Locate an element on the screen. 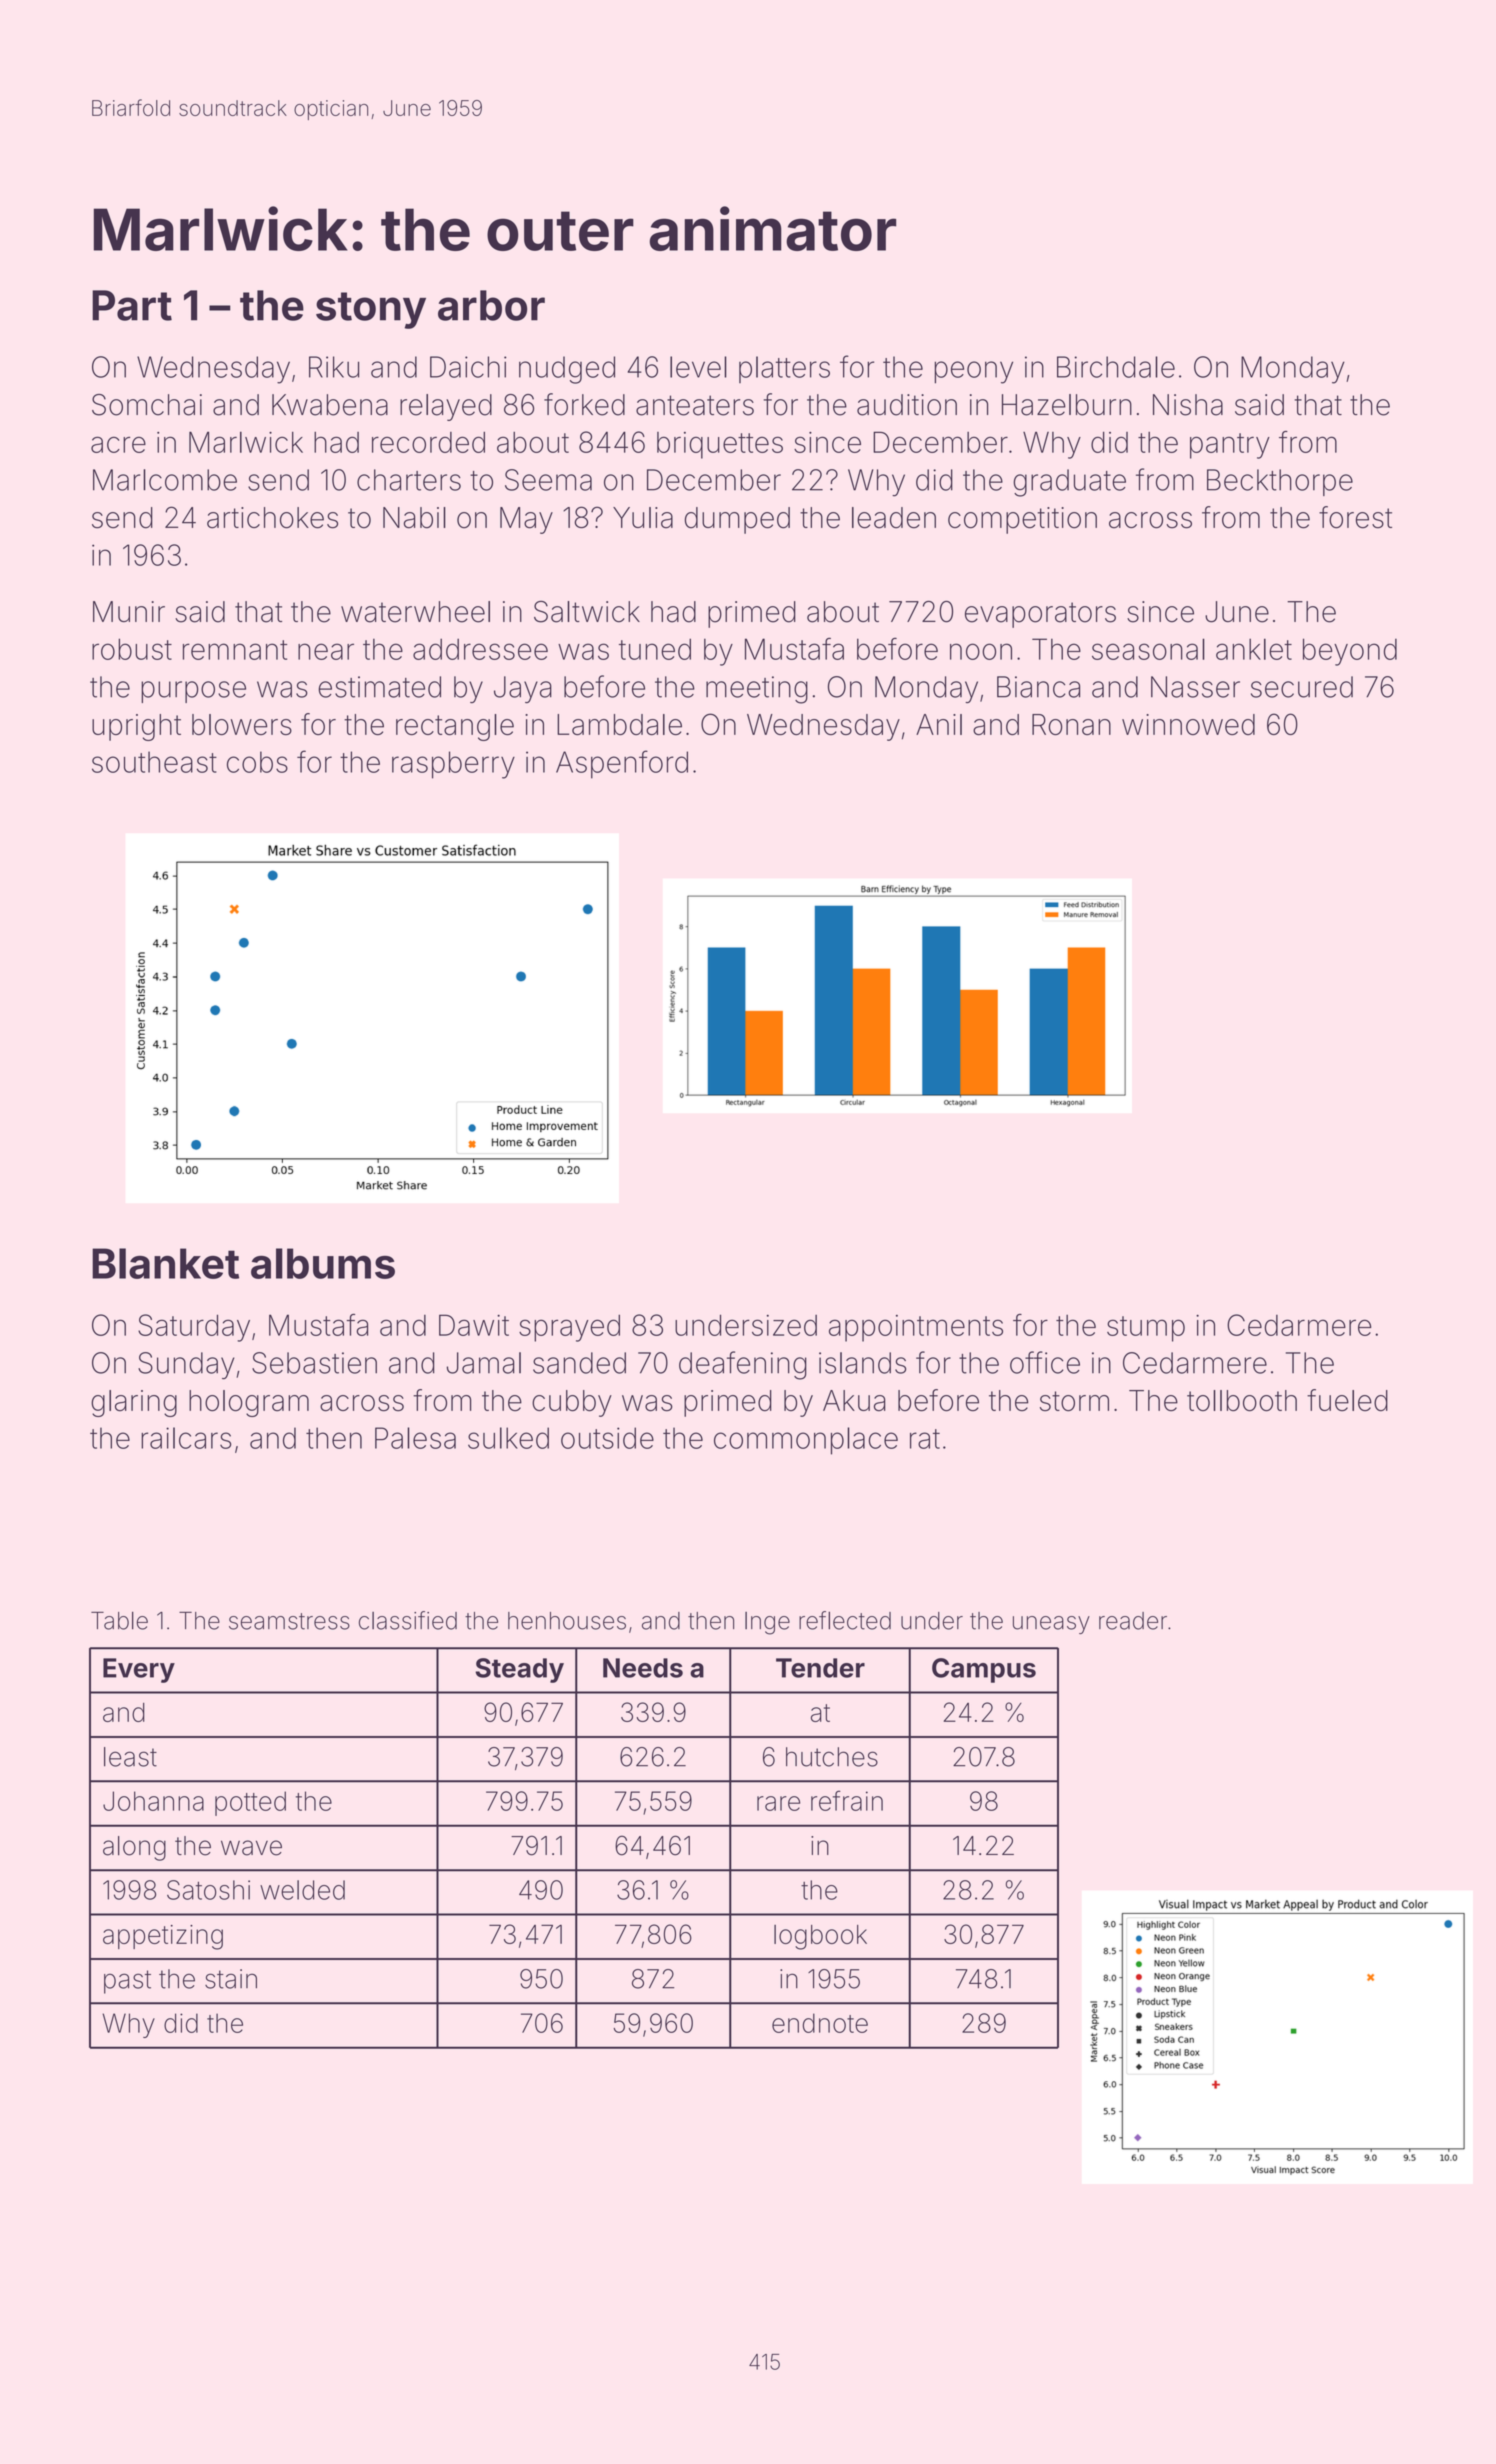 The width and height of the screenshot is (1496, 2464). stump is located at coordinates (1146, 1329).
